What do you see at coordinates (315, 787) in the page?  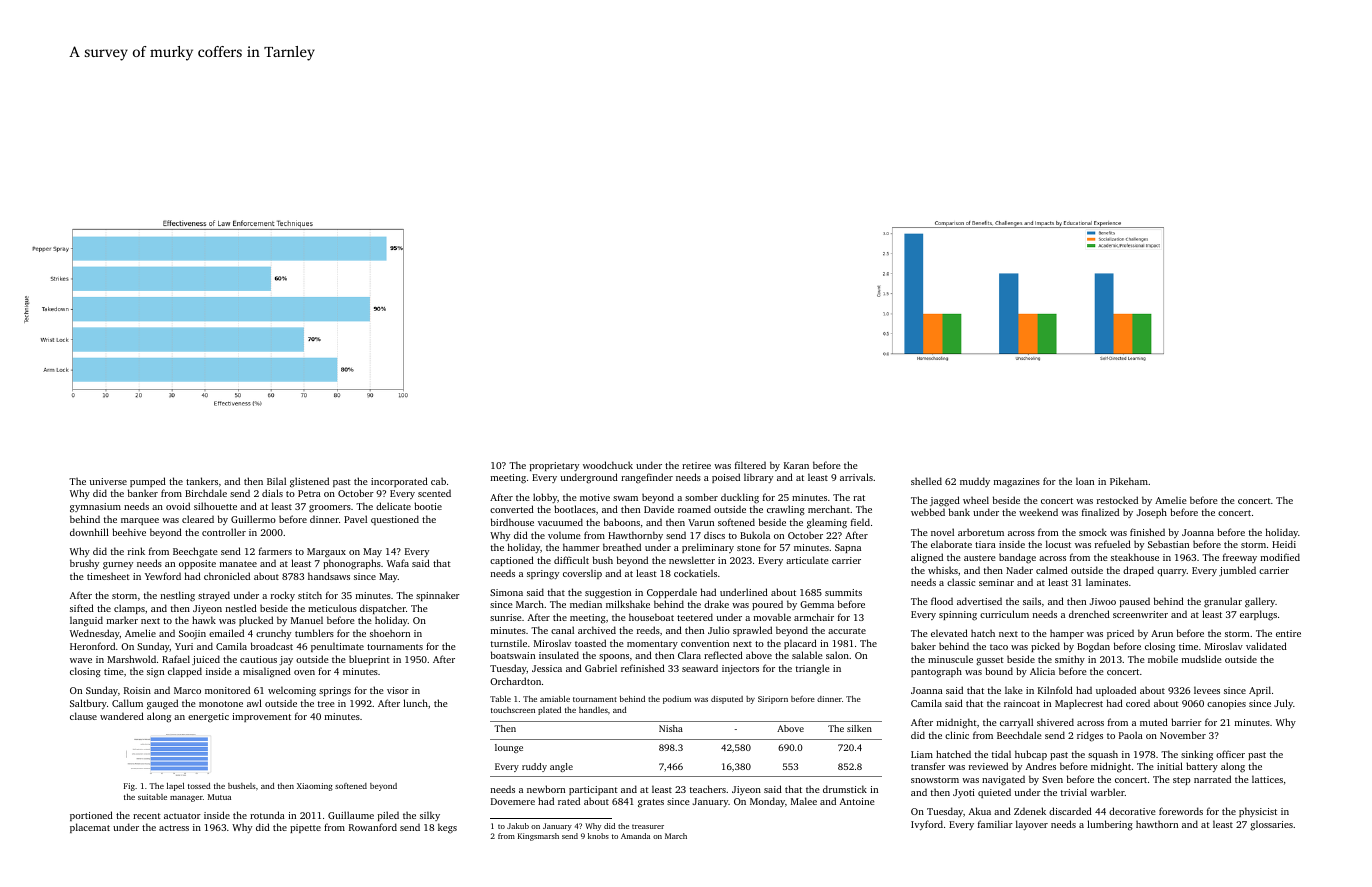 I see `Xiaoming` at bounding box center [315, 787].
